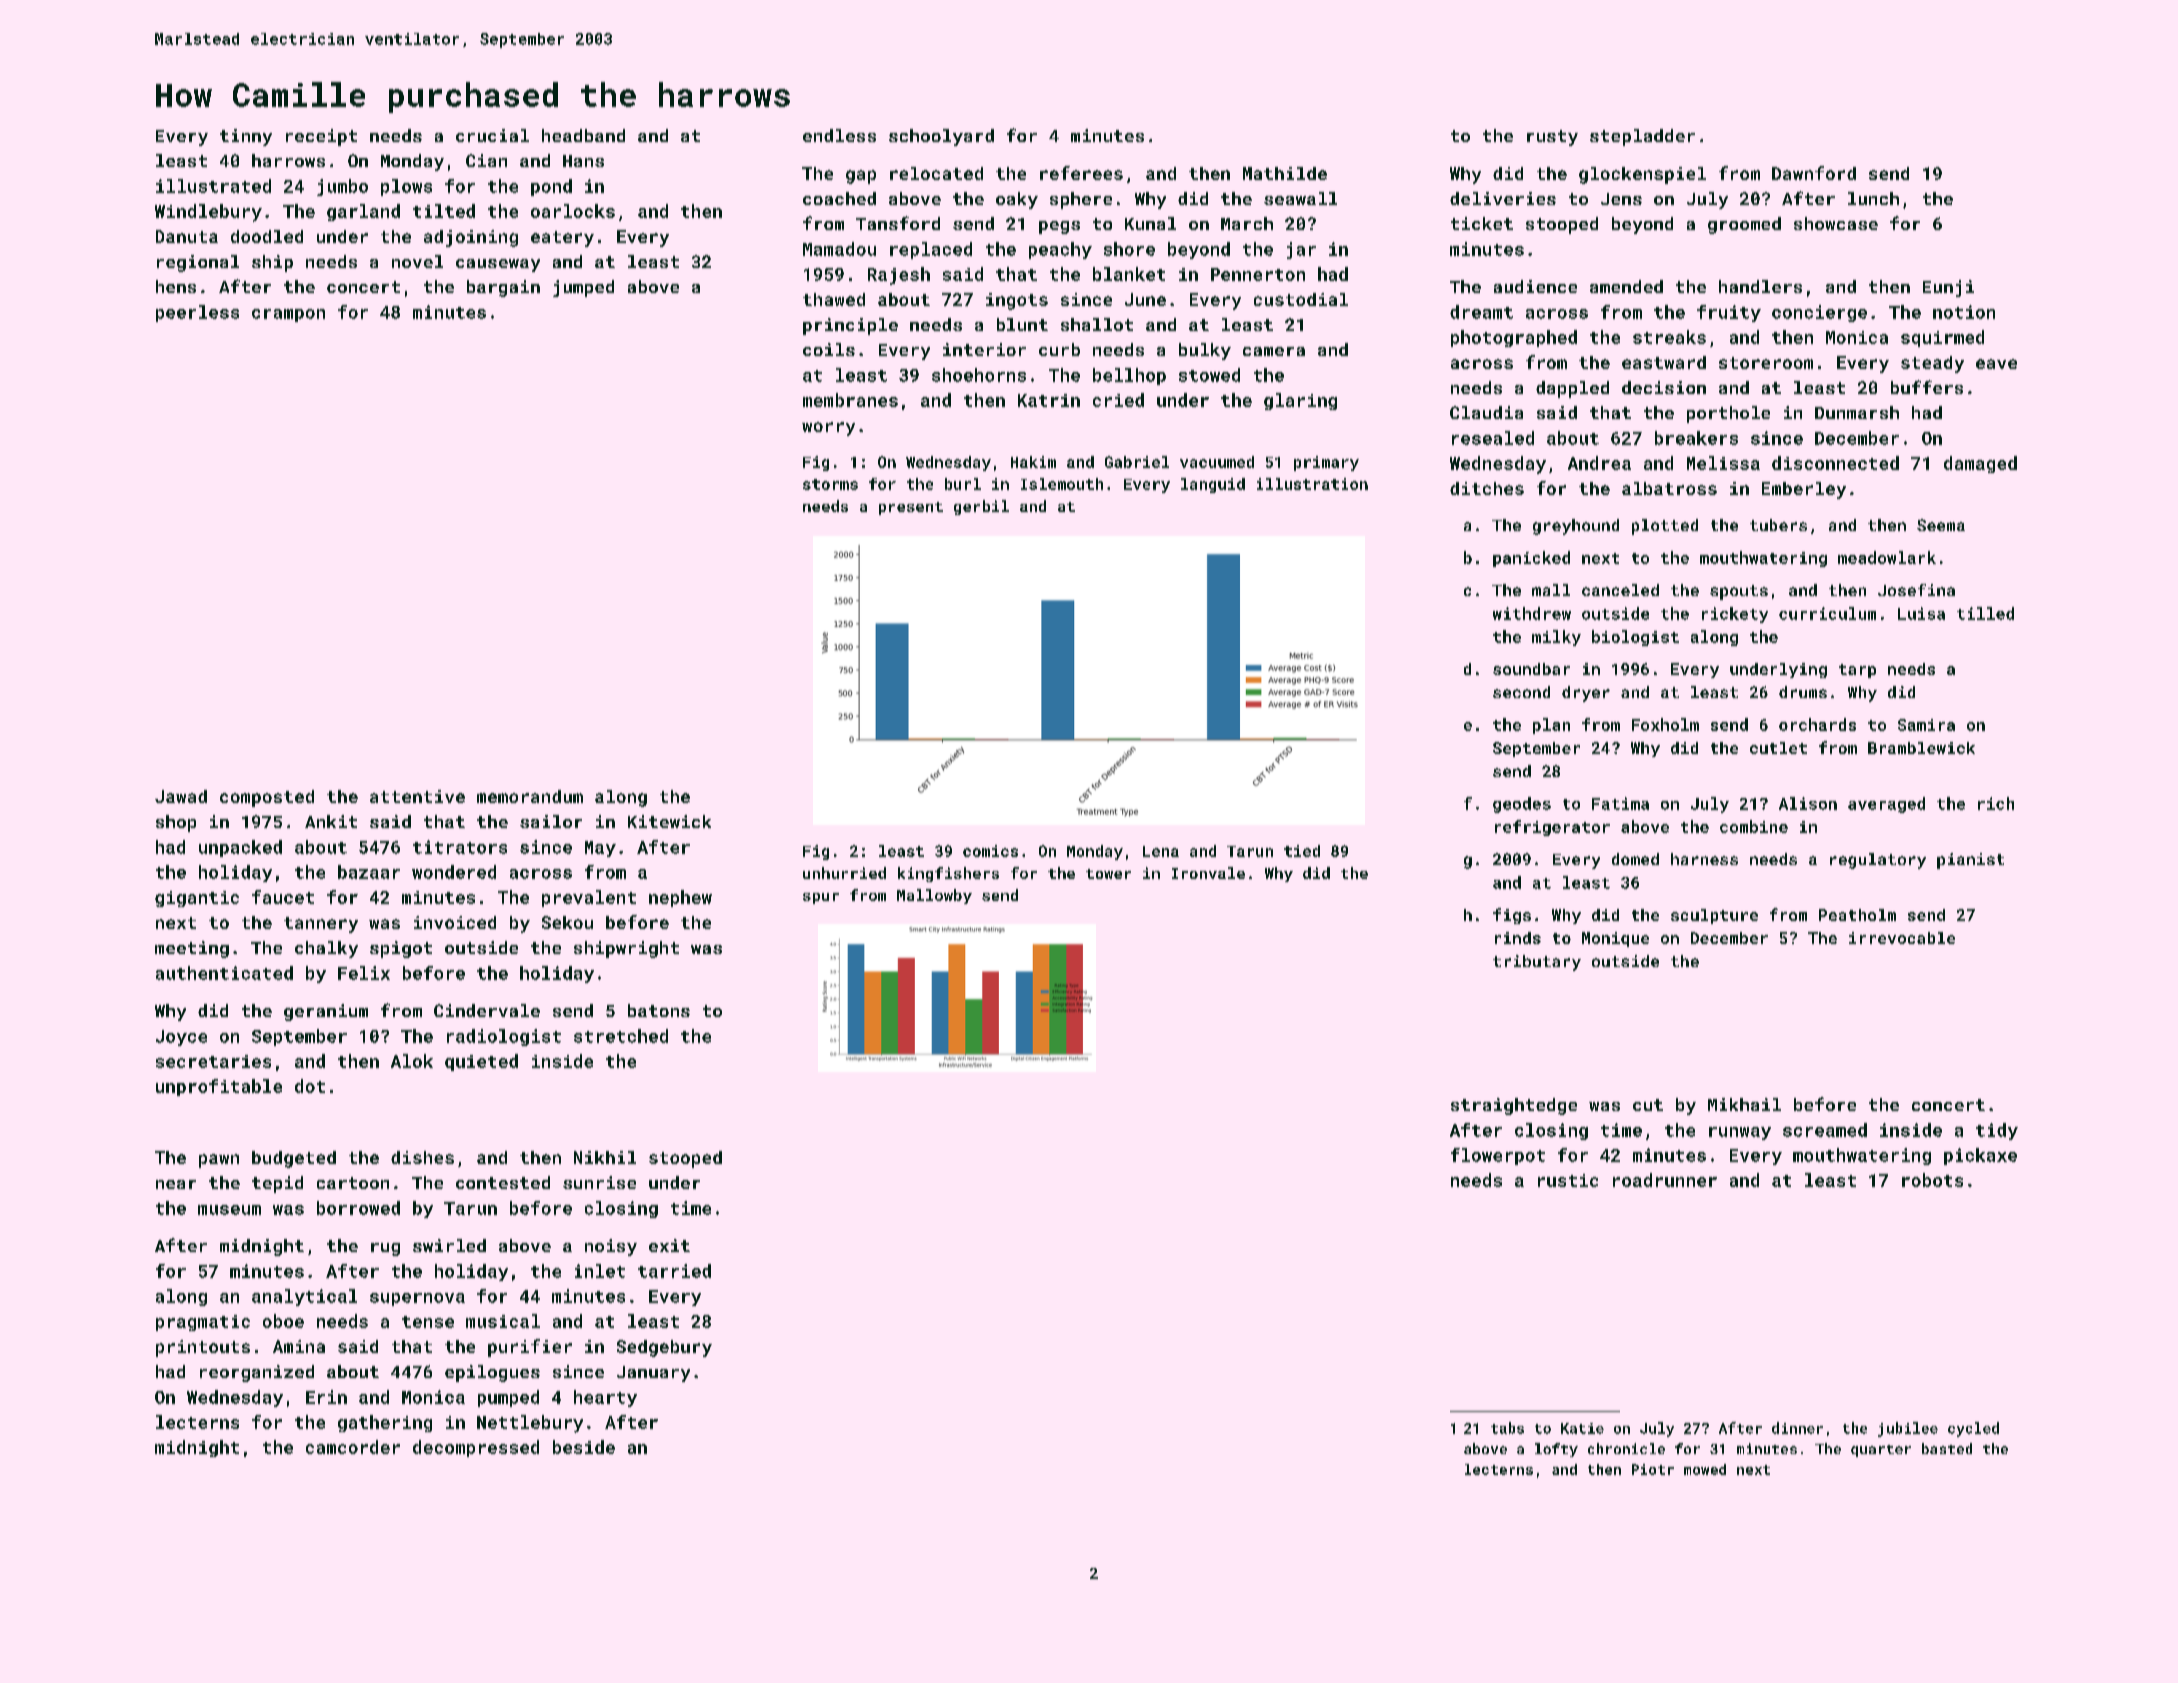  Describe the element at coordinates (850, 400) in the screenshot. I see `membranes` at that location.
